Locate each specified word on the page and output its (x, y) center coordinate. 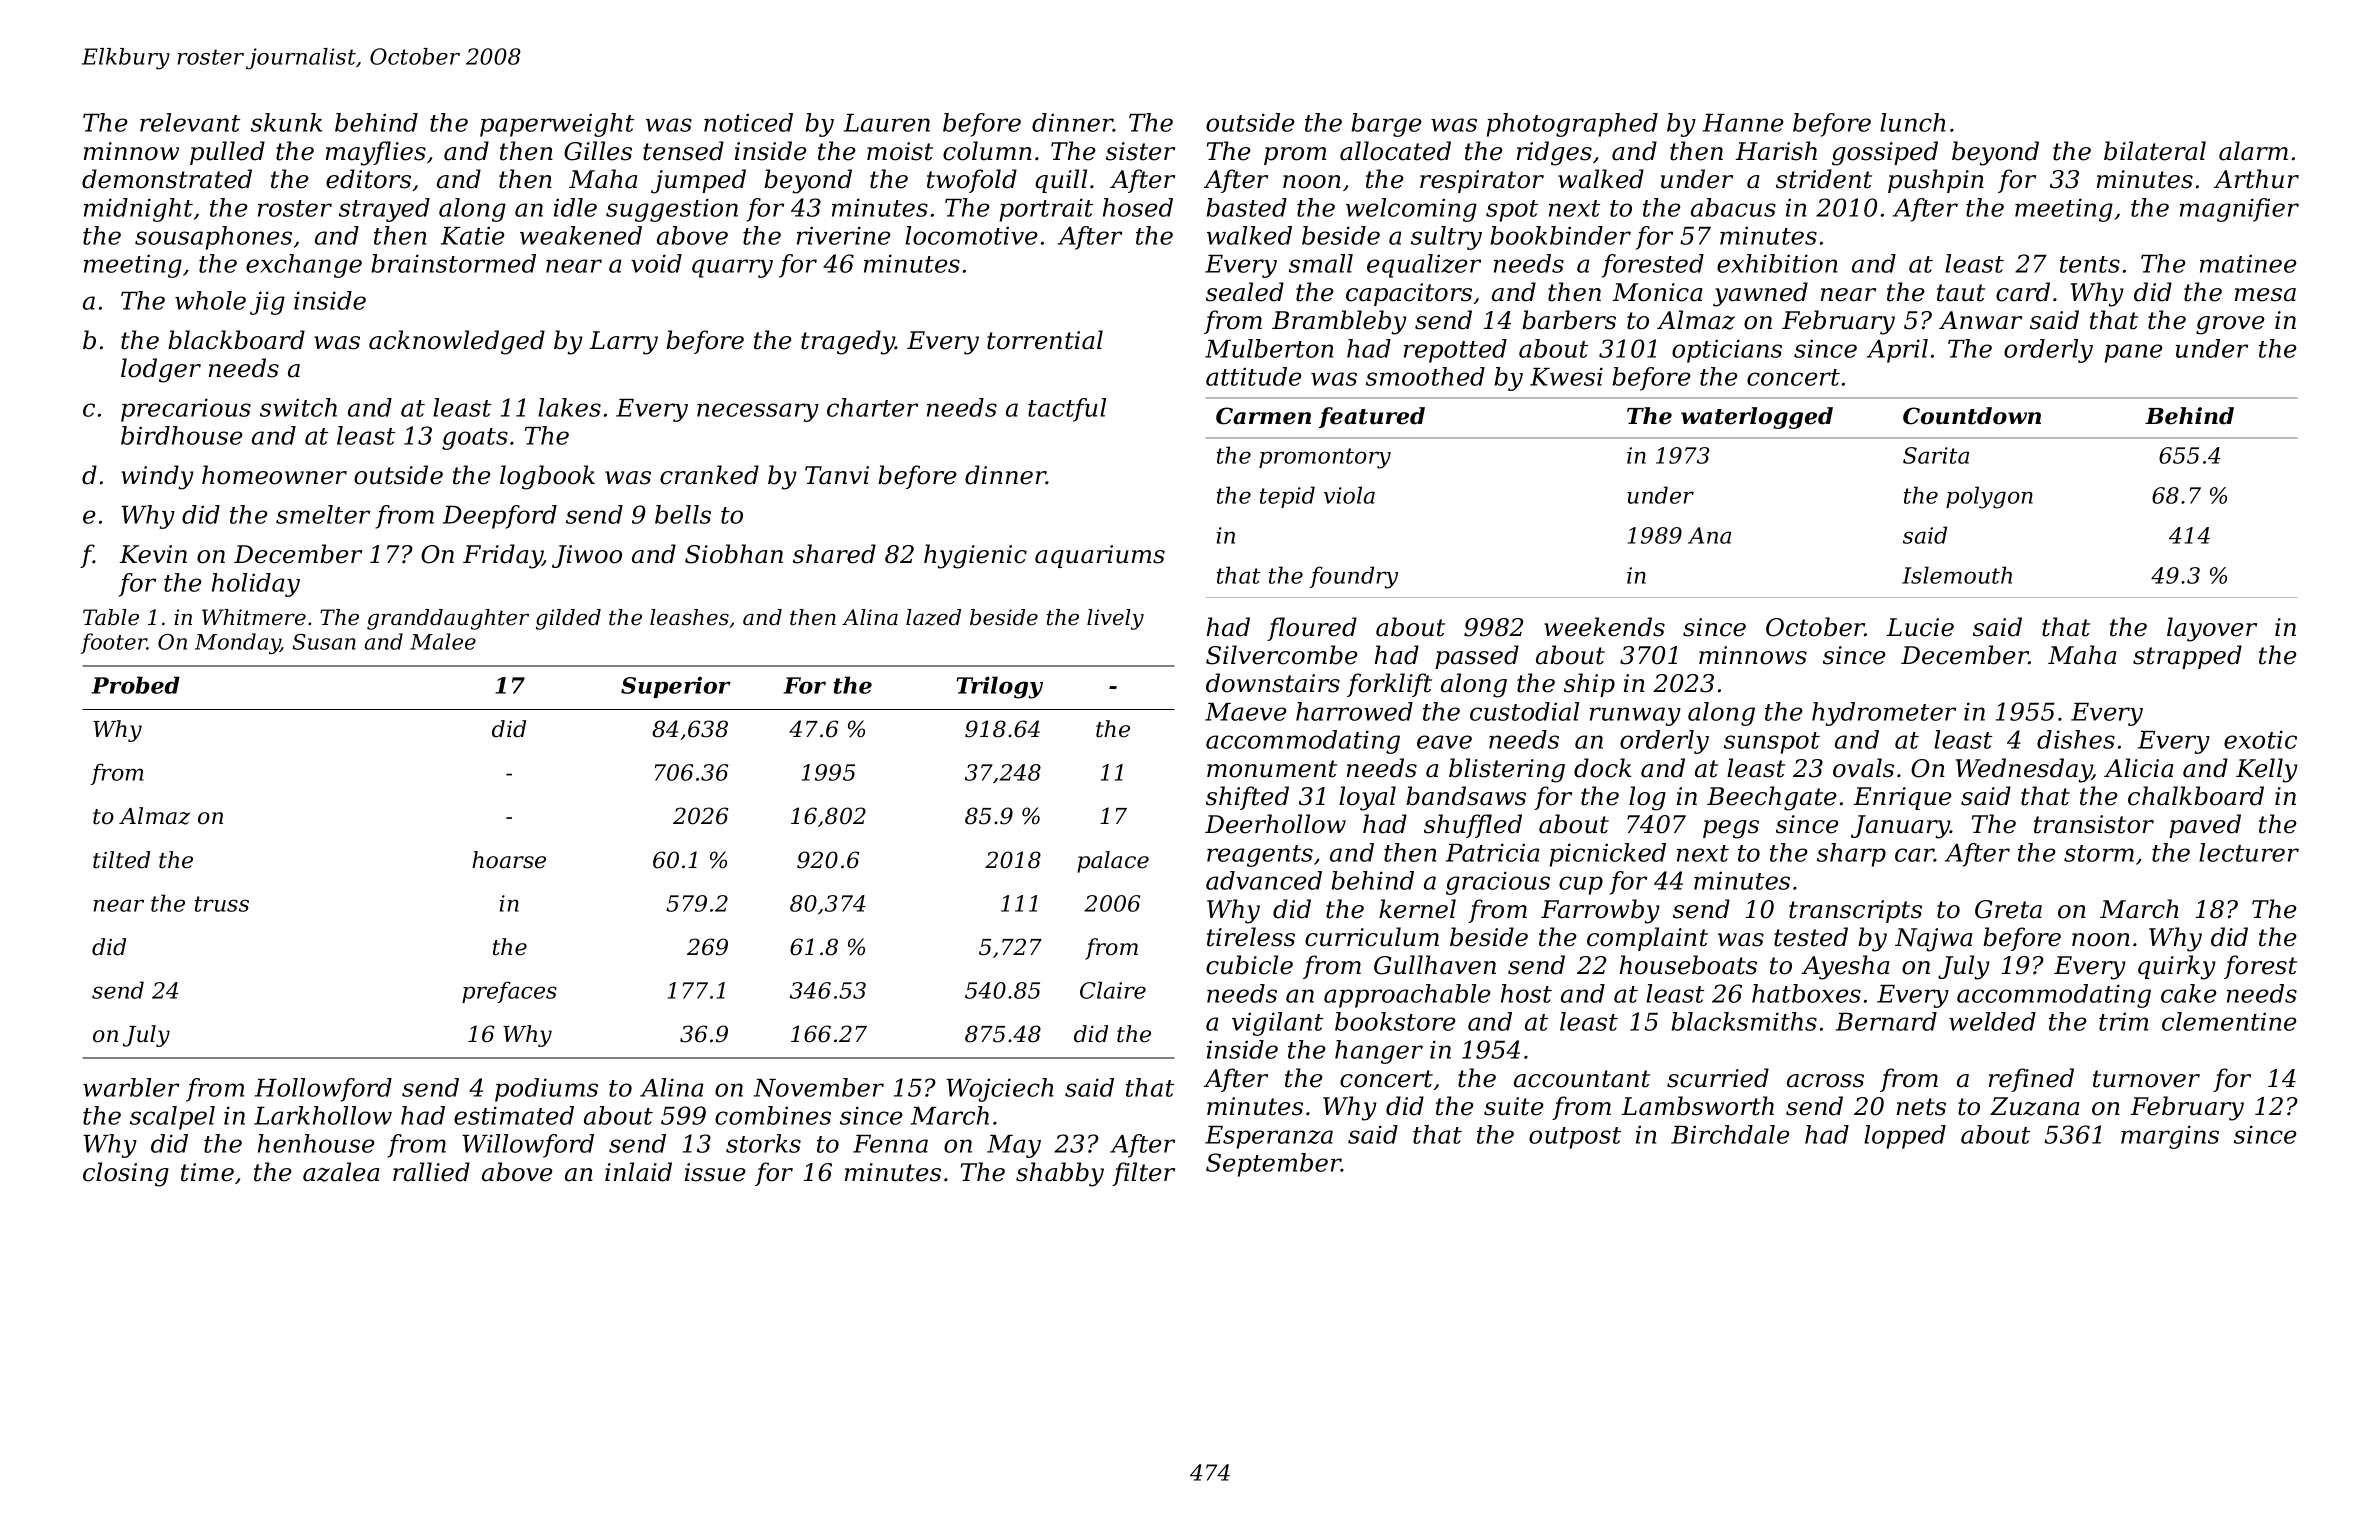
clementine (2229, 1021)
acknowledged (457, 342)
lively (1115, 619)
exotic (2260, 739)
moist (900, 151)
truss (222, 904)
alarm (2253, 151)
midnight (138, 210)
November (819, 1087)
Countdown (1972, 416)
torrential (1045, 340)
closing (126, 1174)
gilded (568, 619)
